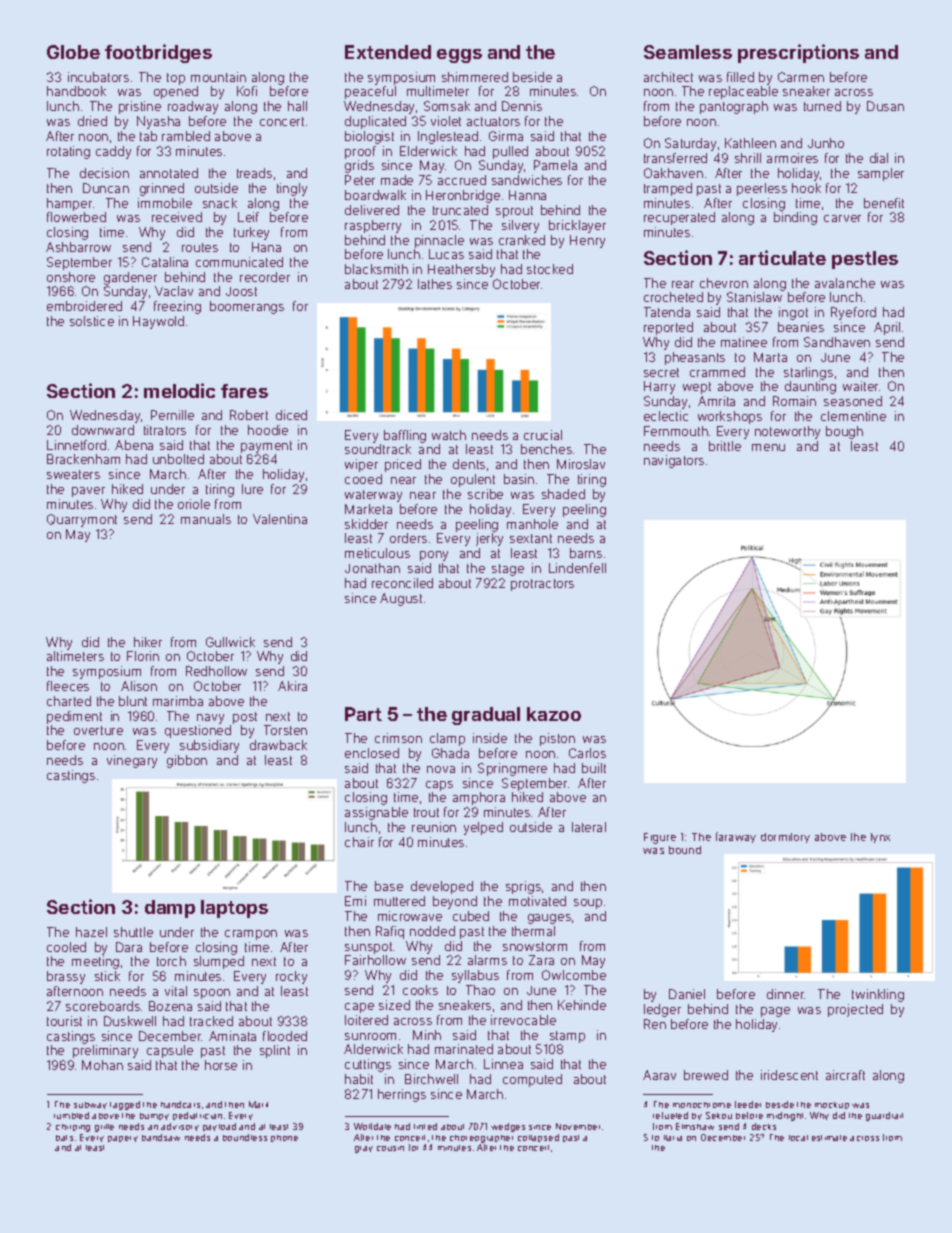  What do you see at coordinates (459, 56) in the screenshot?
I see `eggs` at bounding box center [459, 56].
